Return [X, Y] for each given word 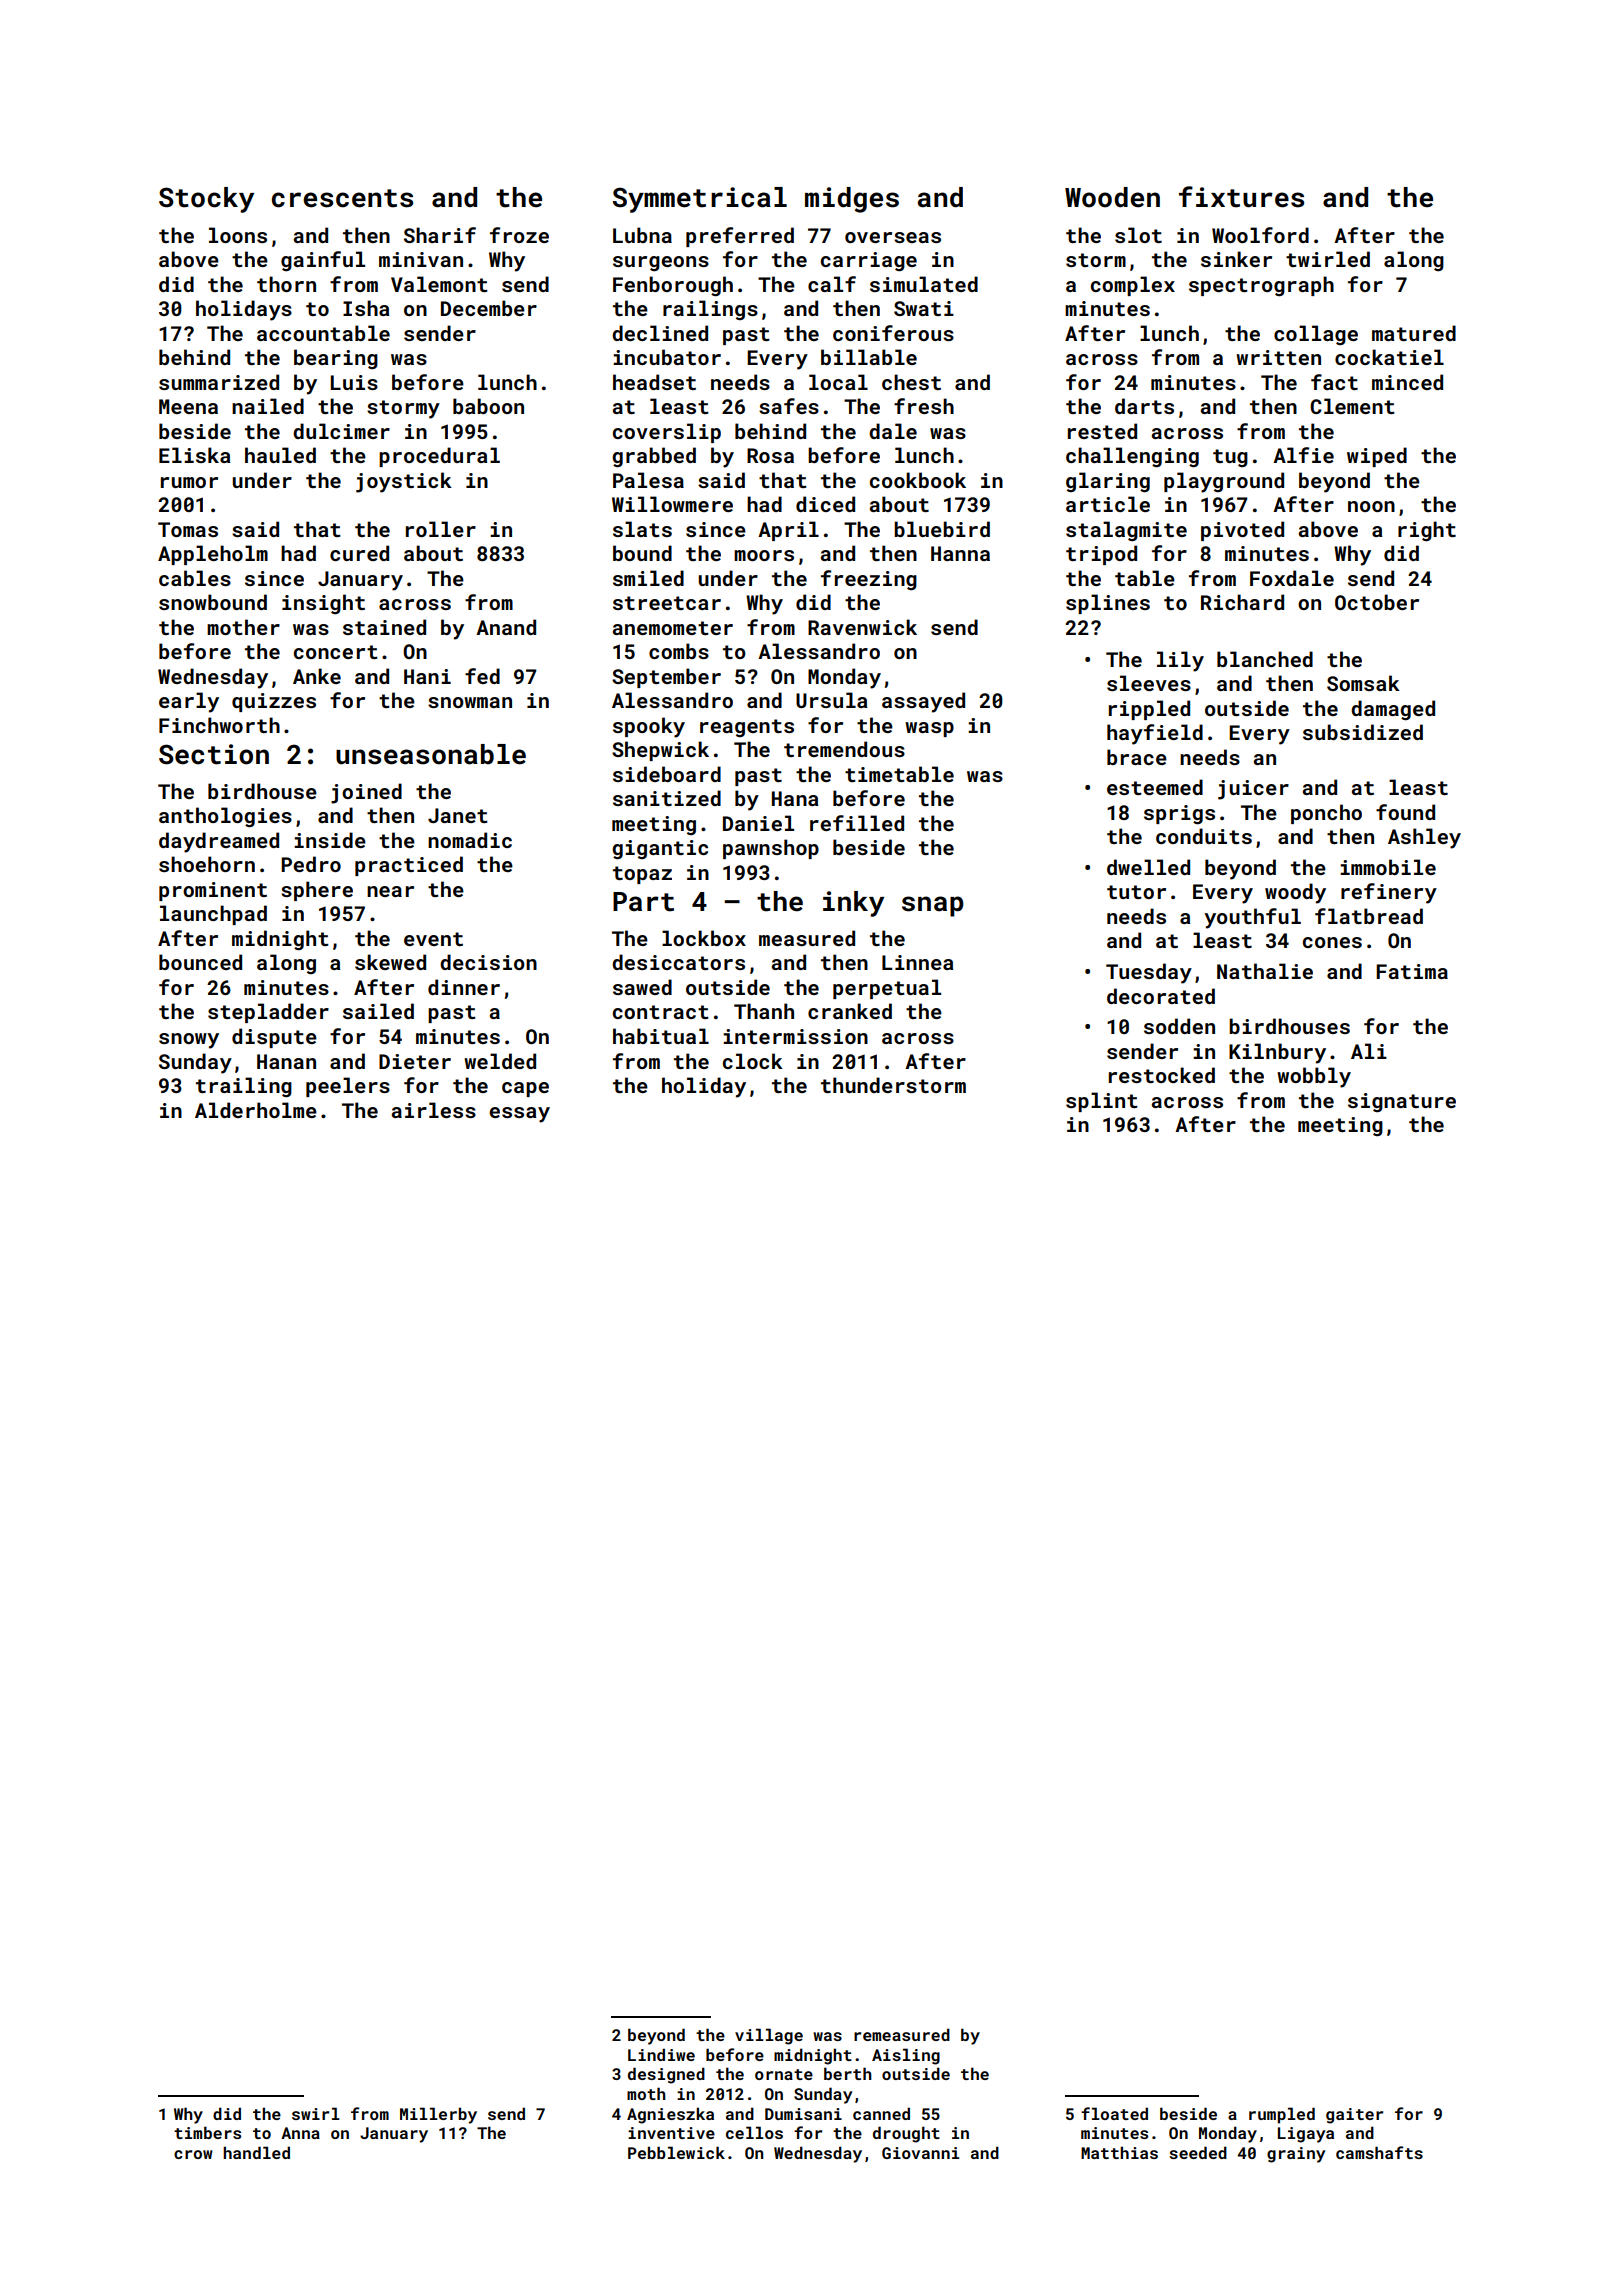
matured [1414, 333]
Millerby [438, 2115]
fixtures [1241, 197]
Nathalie [1265, 971]
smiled [648, 578]
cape [525, 1089]
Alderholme [256, 1110]
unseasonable [431, 754]
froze [519, 235]
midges [852, 200]
